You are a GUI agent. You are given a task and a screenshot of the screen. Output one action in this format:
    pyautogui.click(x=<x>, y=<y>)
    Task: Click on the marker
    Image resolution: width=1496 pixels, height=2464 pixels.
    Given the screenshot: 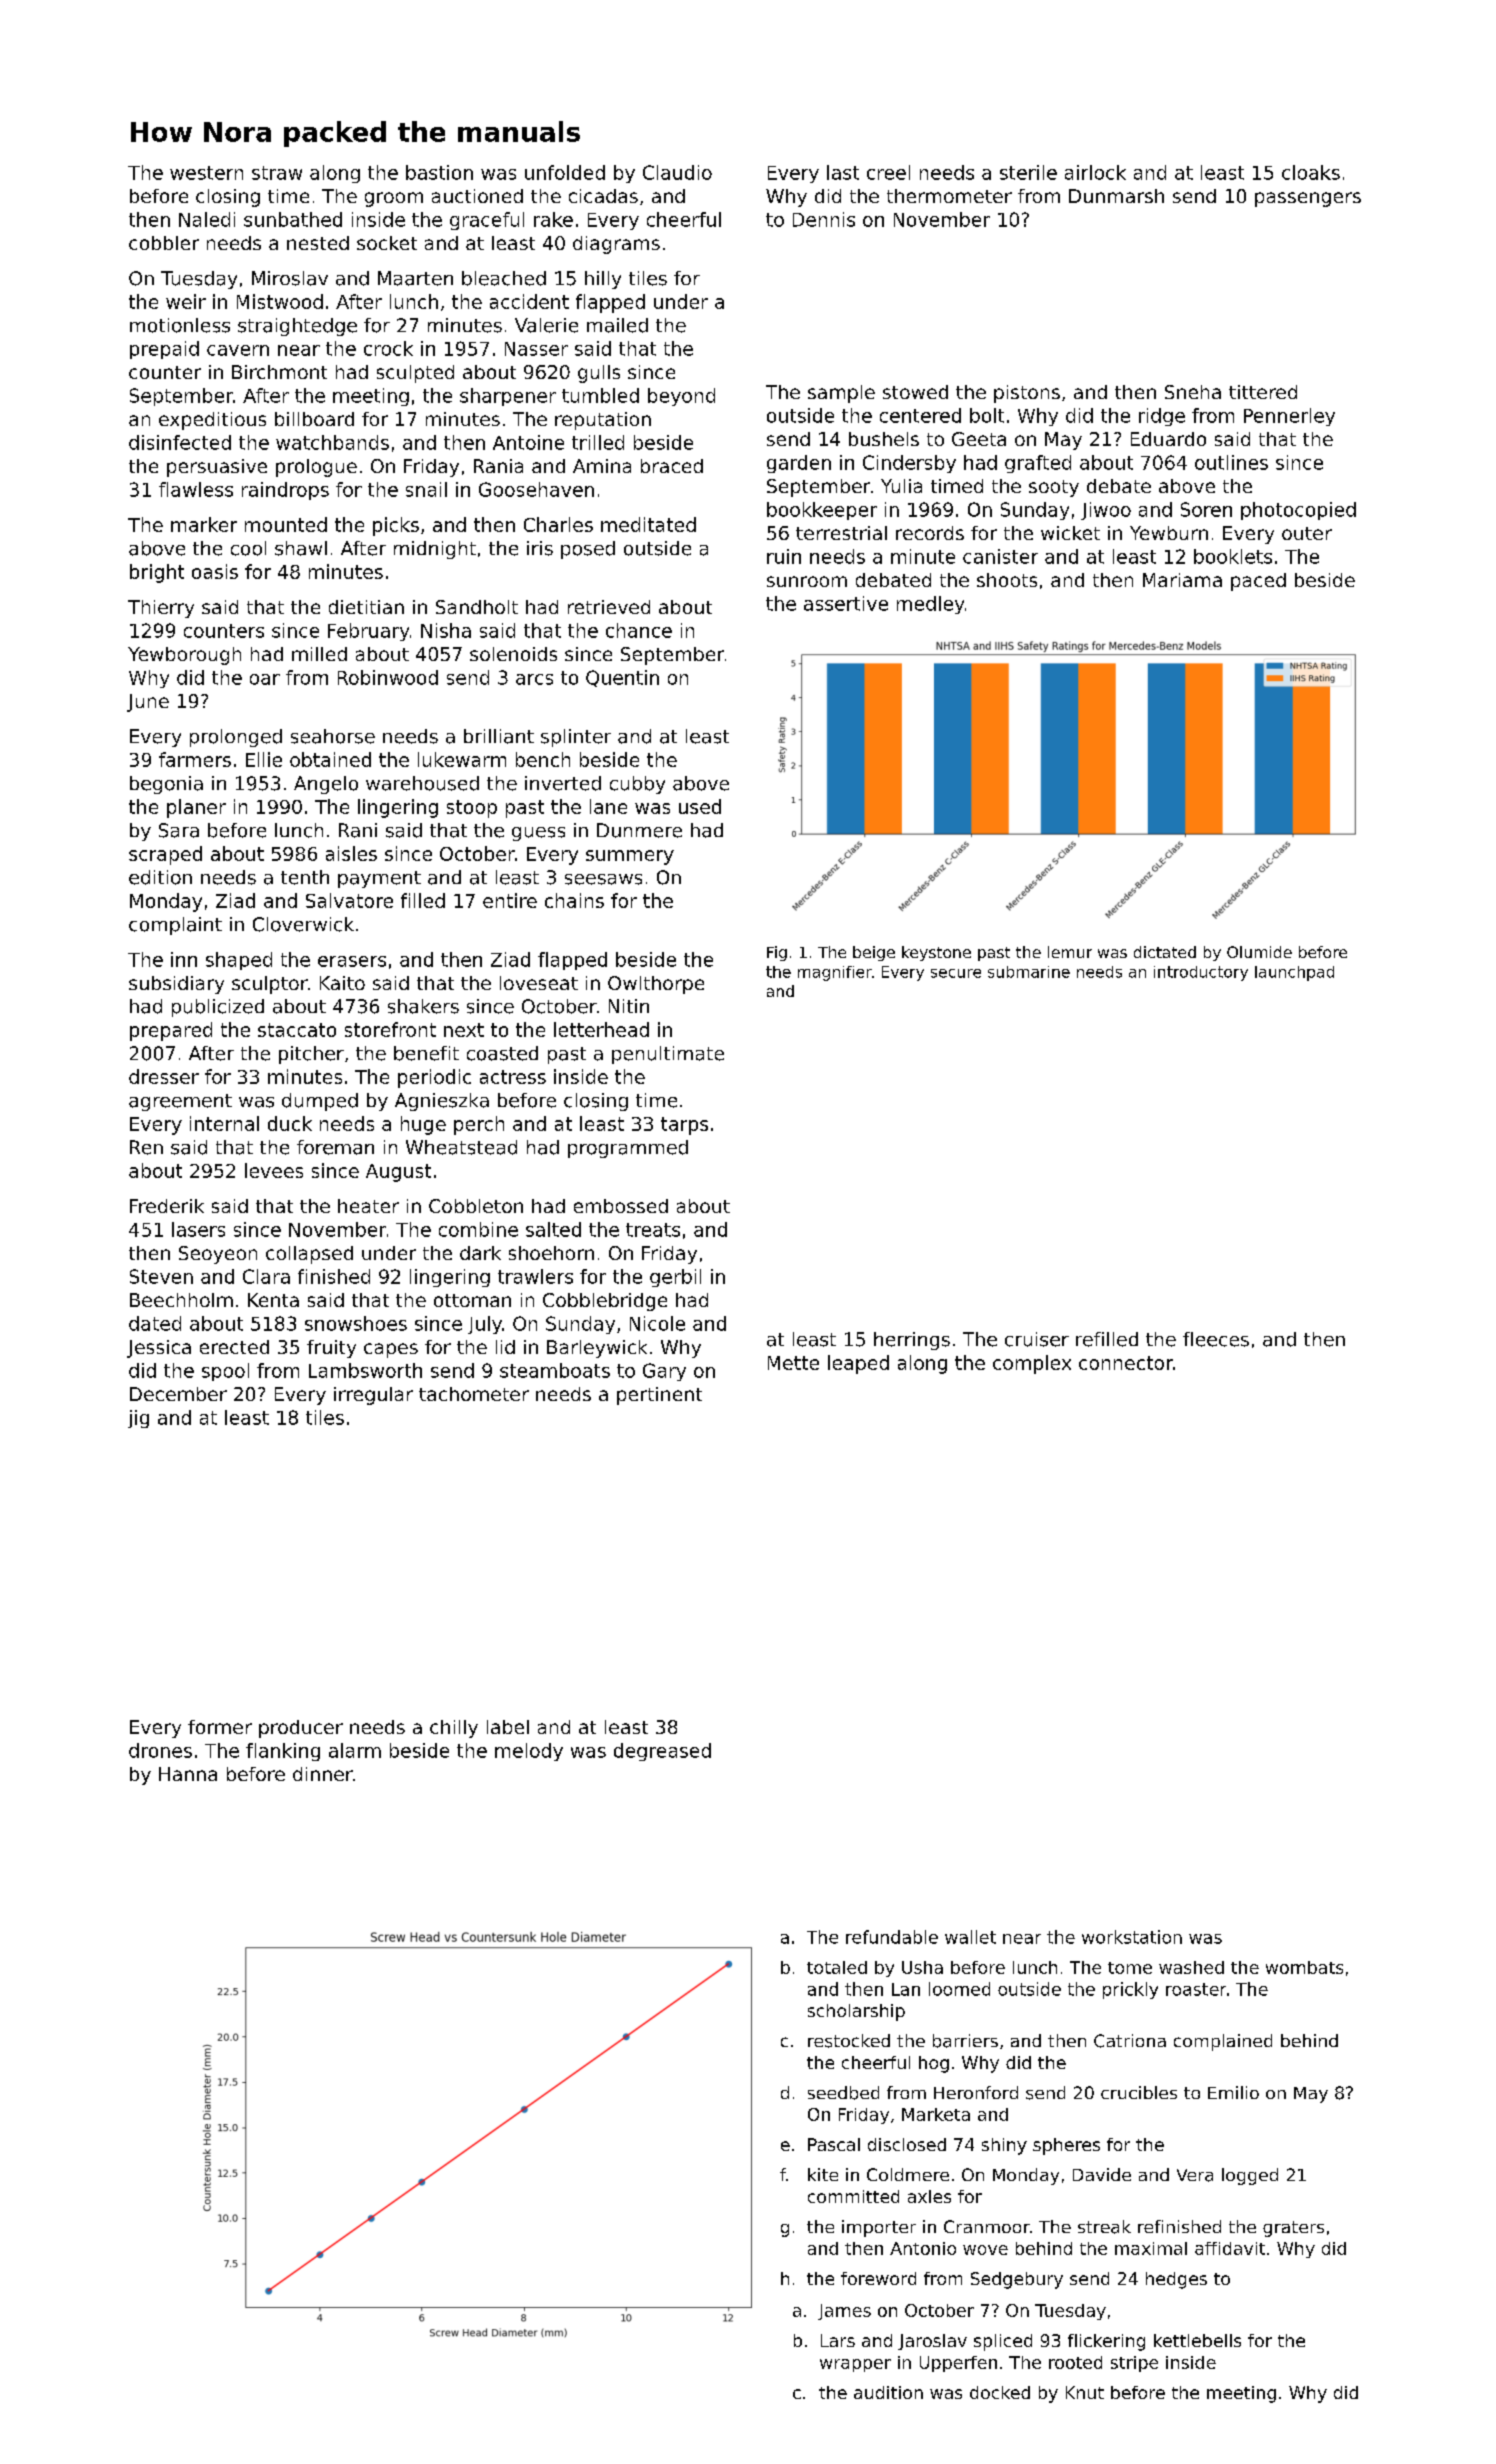 What is the action you would take?
    pyautogui.click(x=204, y=524)
